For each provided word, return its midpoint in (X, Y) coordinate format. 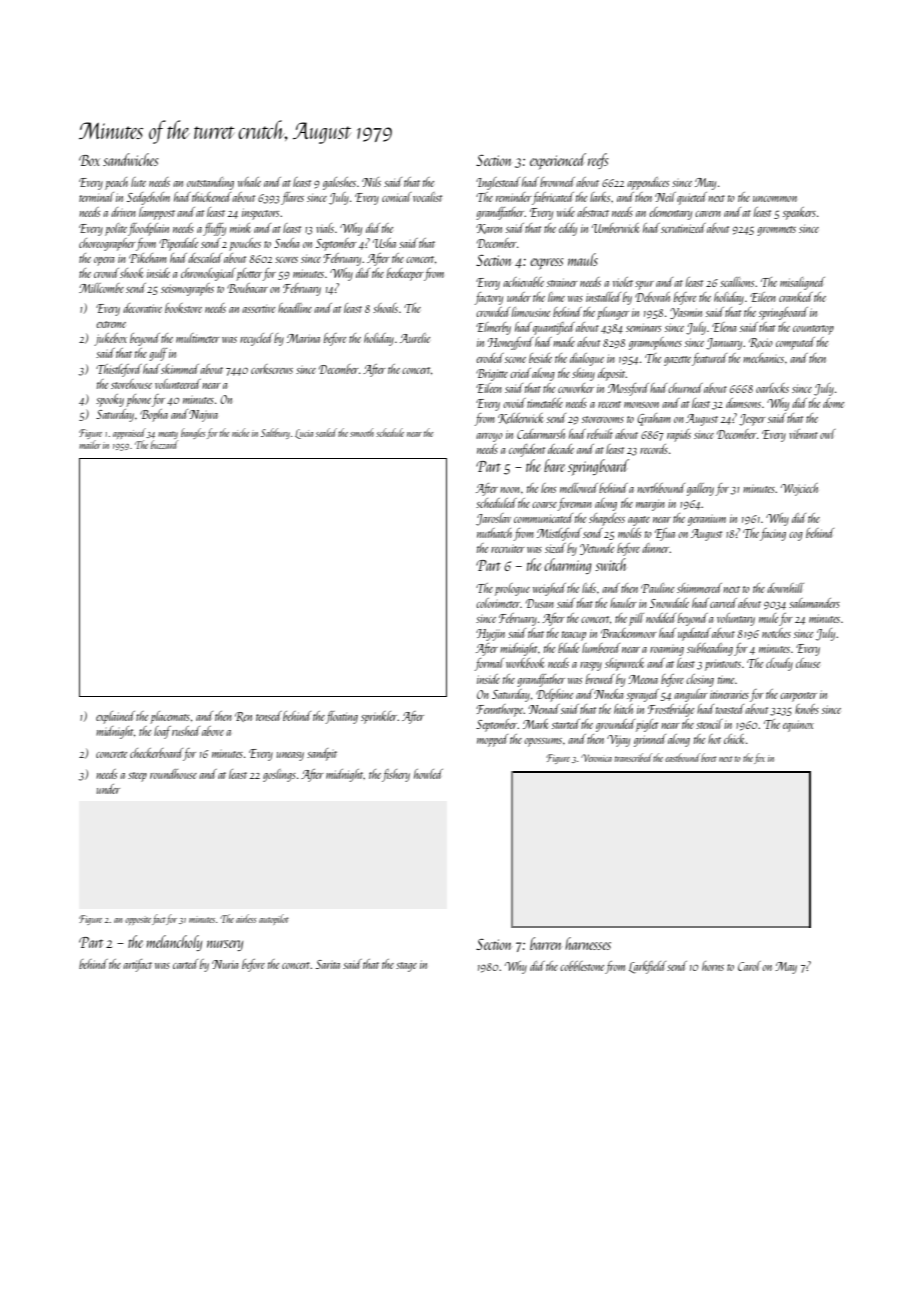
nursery (225, 945)
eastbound (682, 757)
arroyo (489, 437)
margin (650, 505)
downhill (785, 588)
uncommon (775, 199)
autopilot (274, 919)
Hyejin (490, 635)
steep (137, 777)
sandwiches (131, 159)
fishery (396, 775)
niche (241, 432)
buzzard (164, 444)
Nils (371, 182)
